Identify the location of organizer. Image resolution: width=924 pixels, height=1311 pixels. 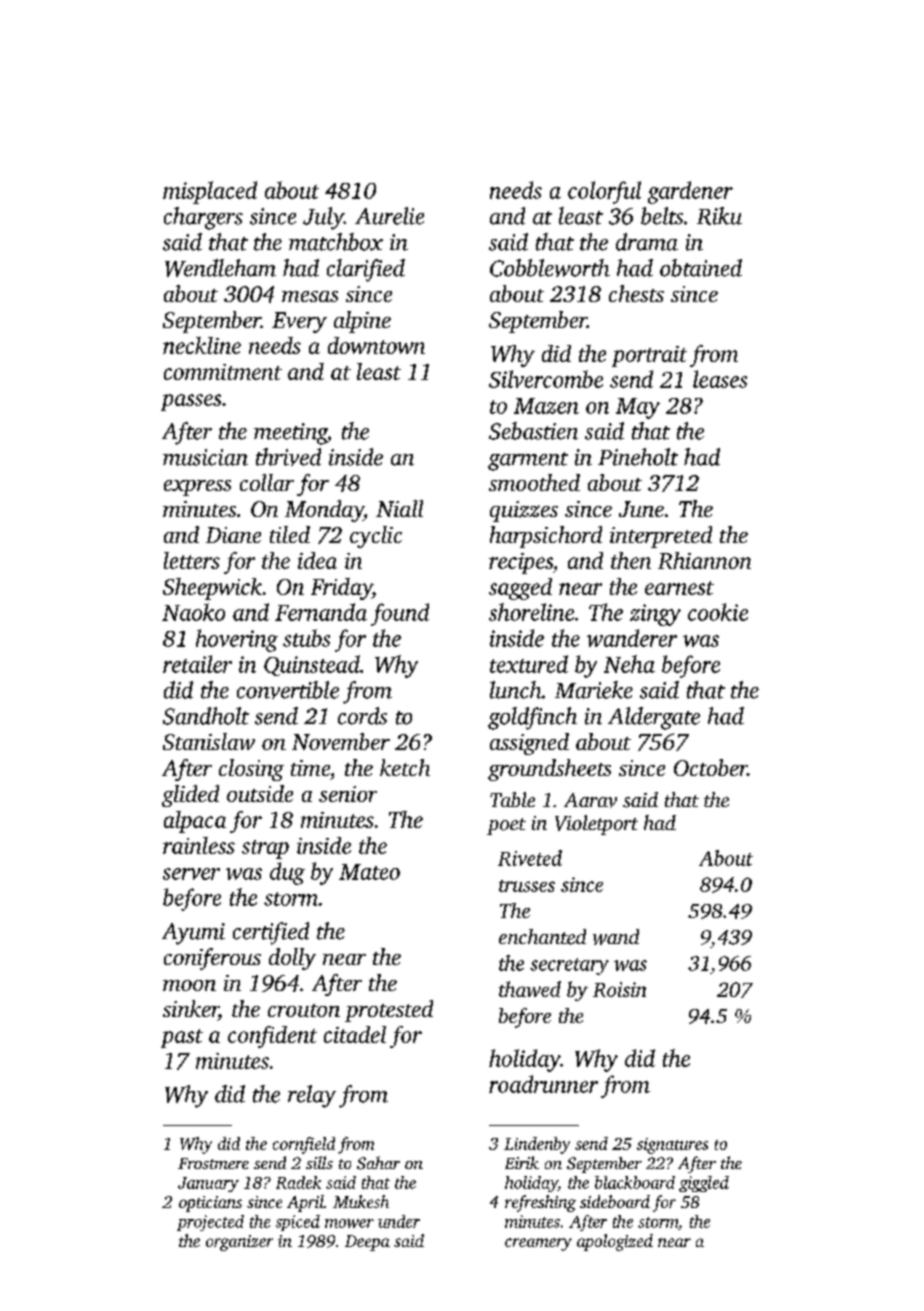
(239, 1243).
